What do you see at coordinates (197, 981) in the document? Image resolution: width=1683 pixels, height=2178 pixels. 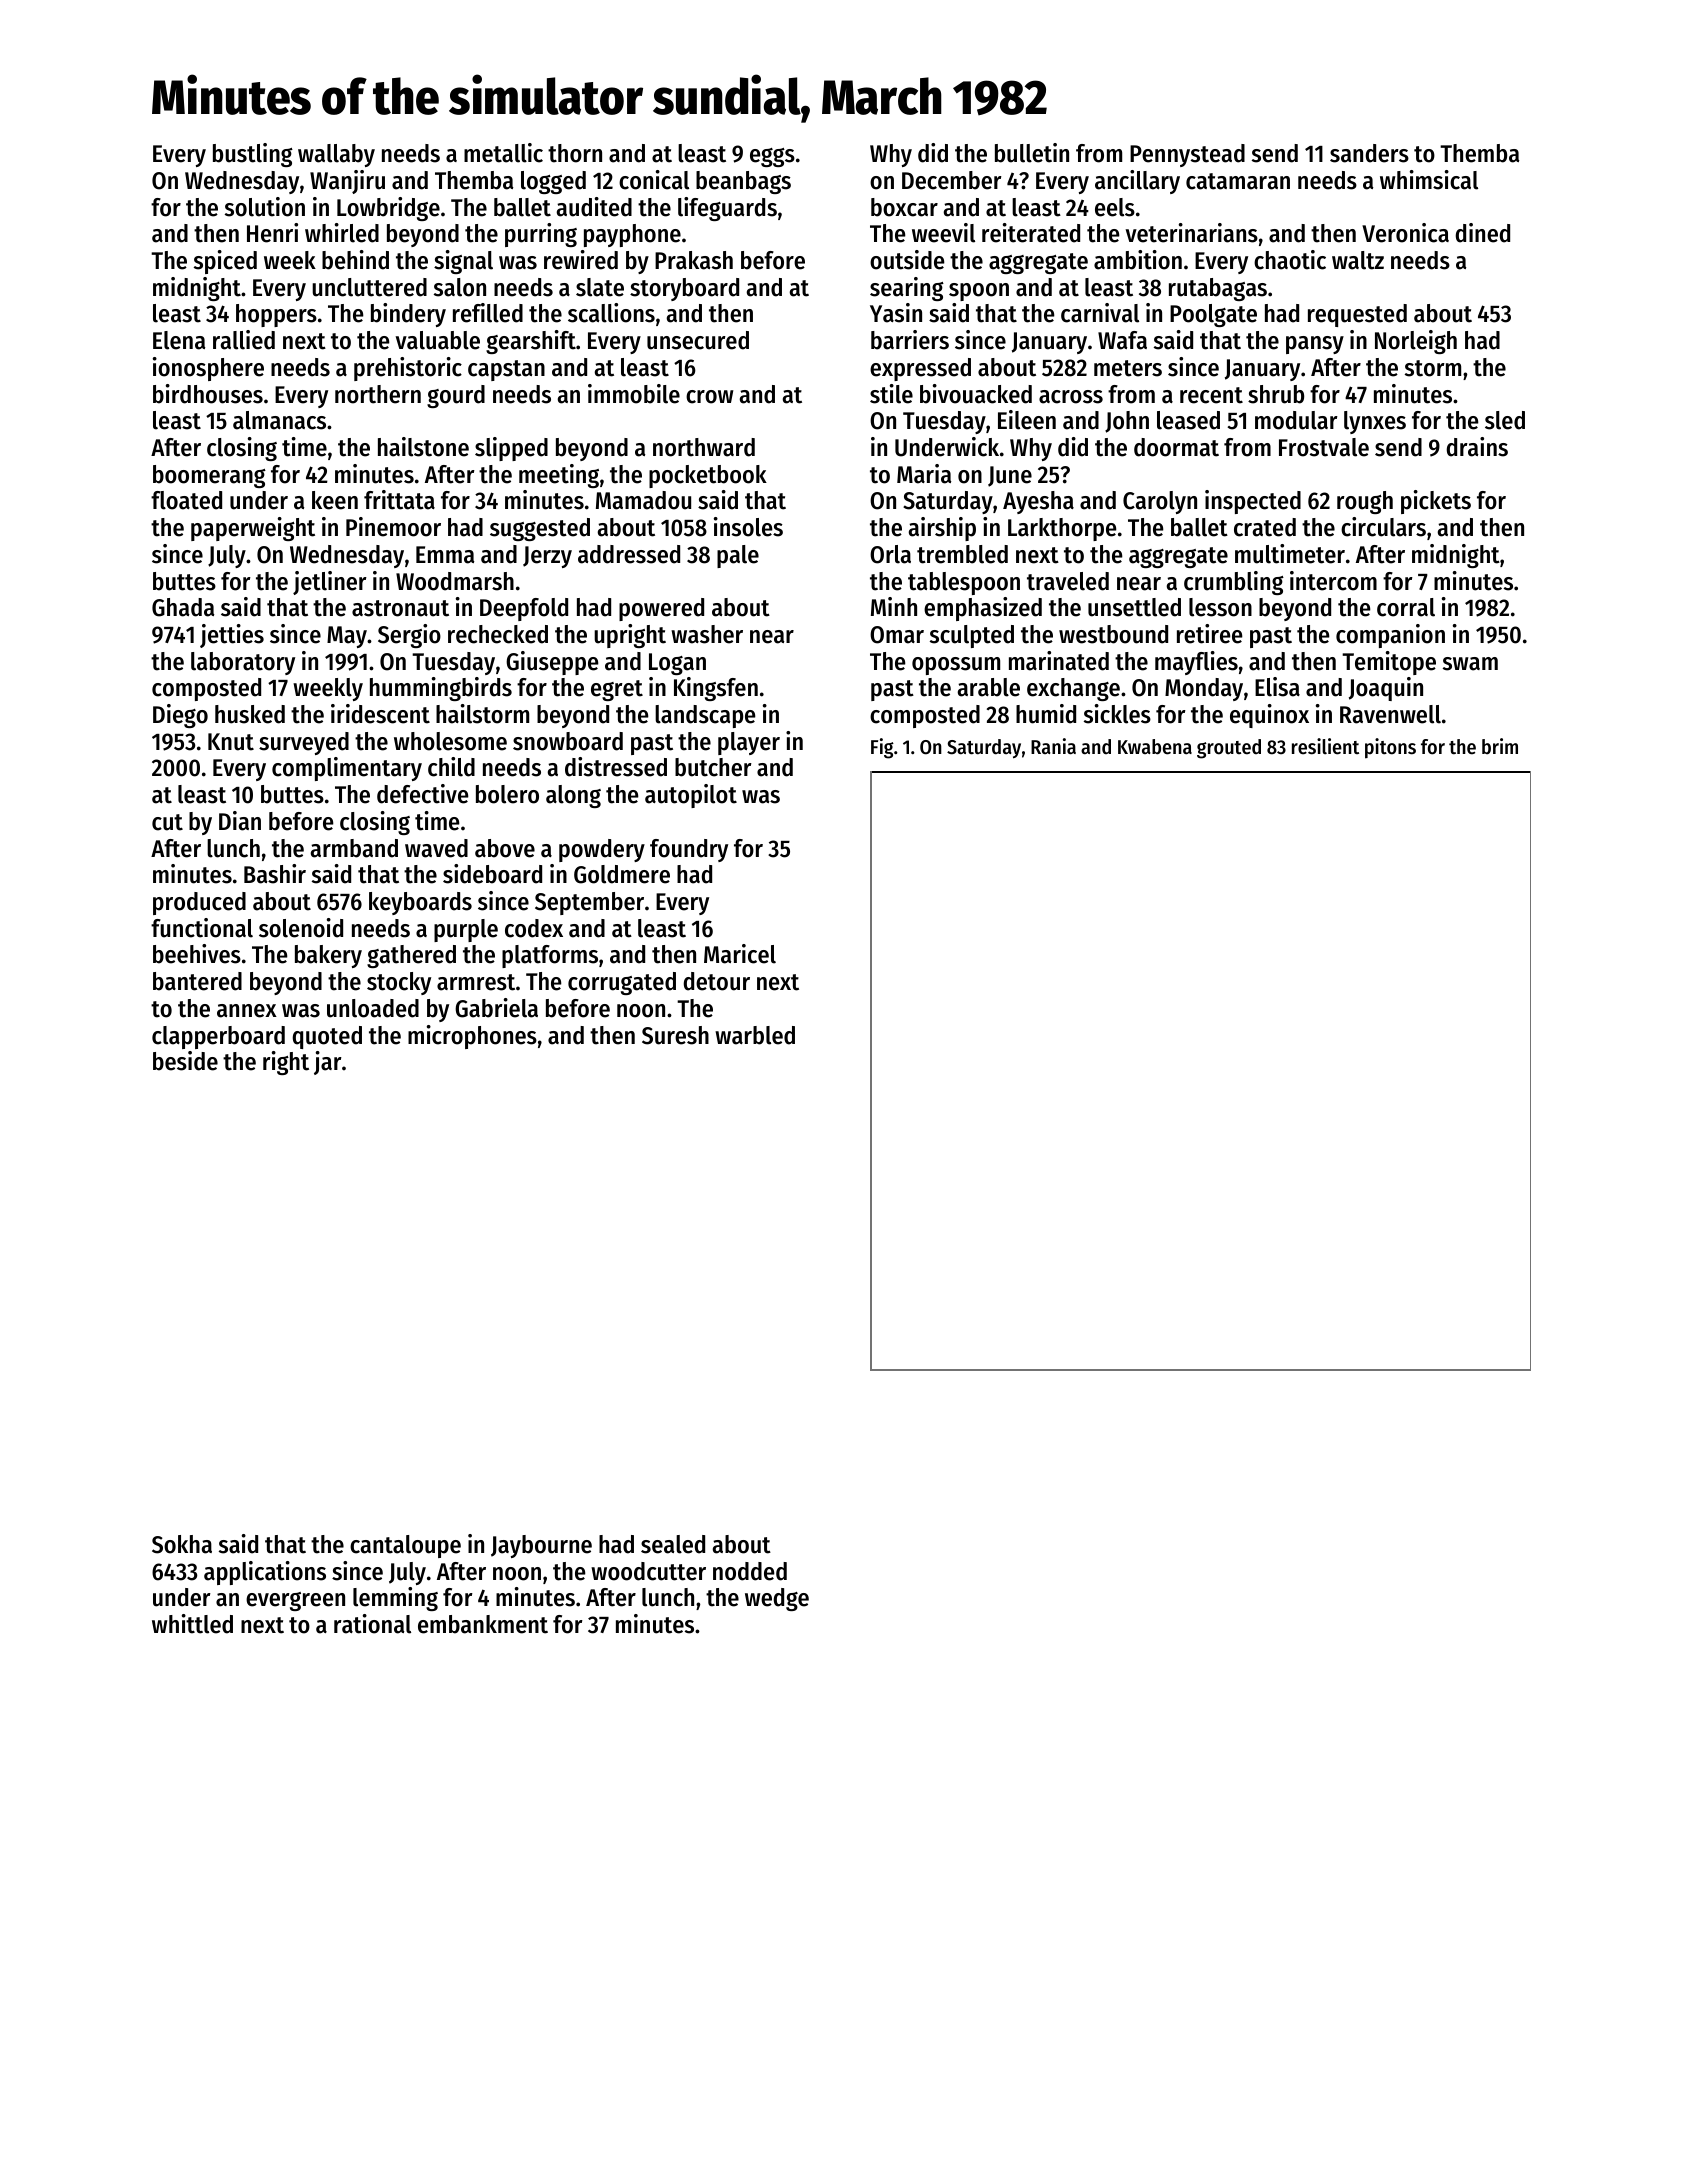 I see `bantered` at bounding box center [197, 981].
